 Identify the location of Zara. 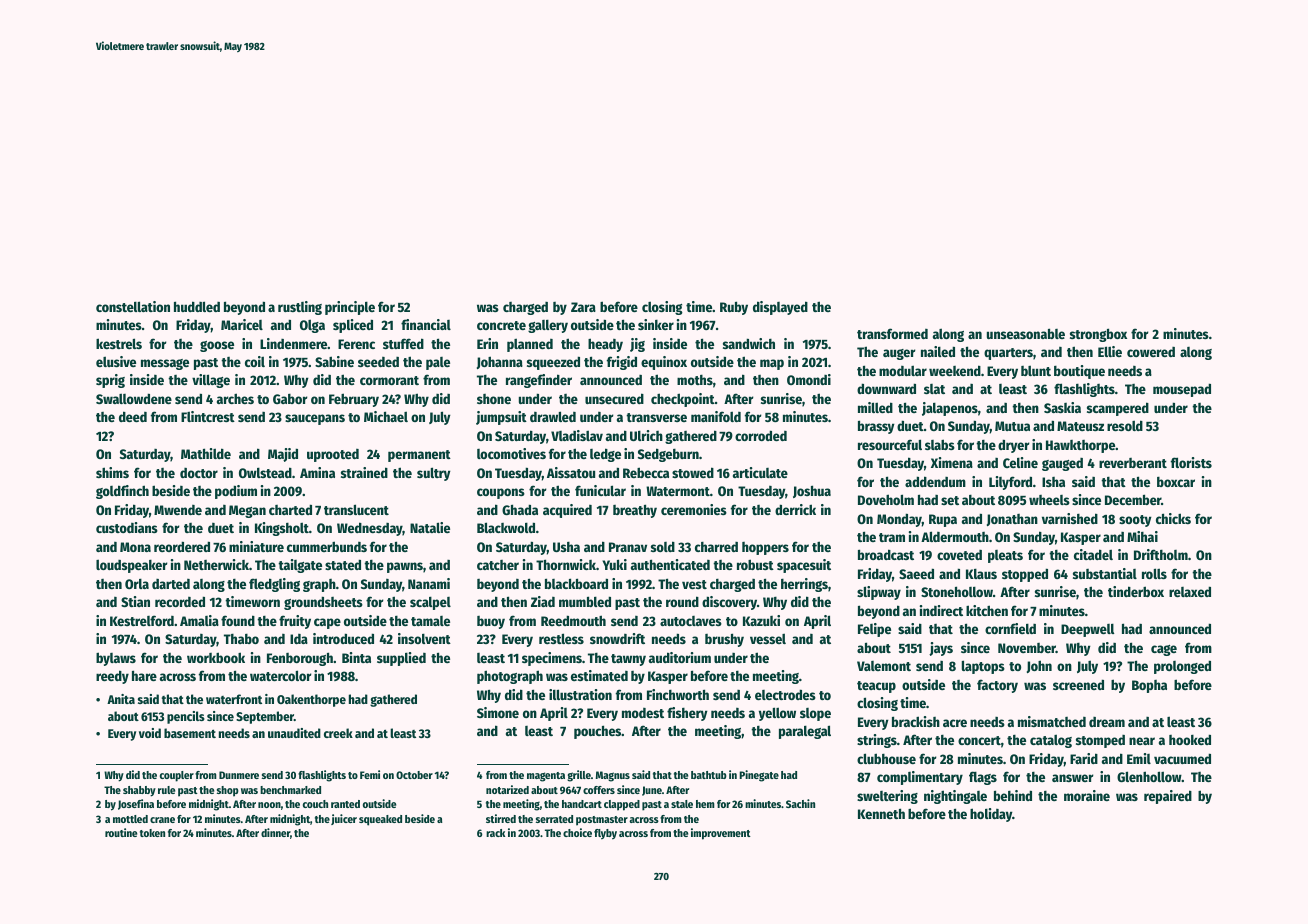
(583, 307).
